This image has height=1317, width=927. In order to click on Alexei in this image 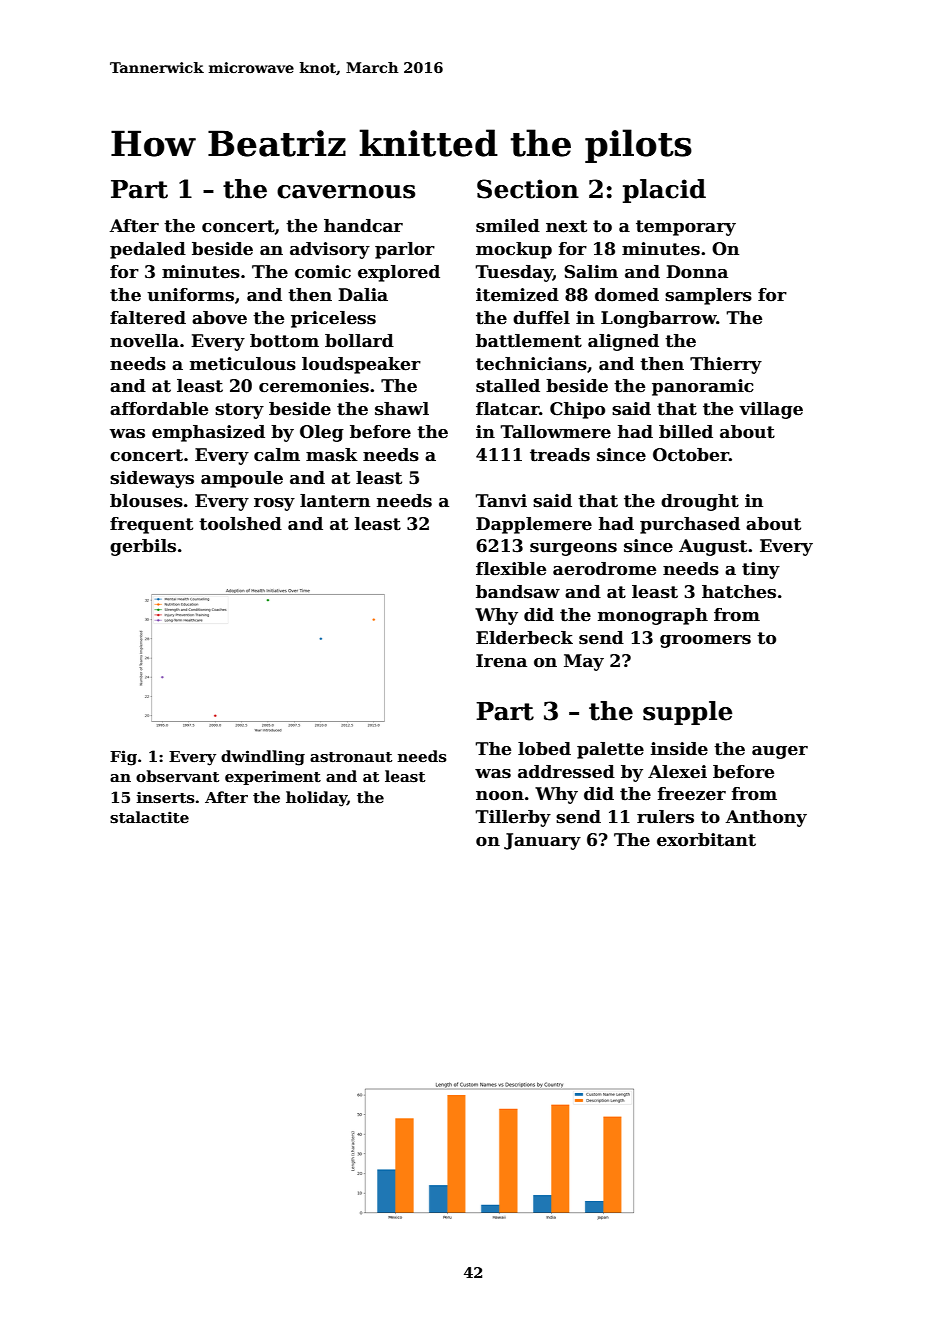, I will do `click(677, 772)`.
